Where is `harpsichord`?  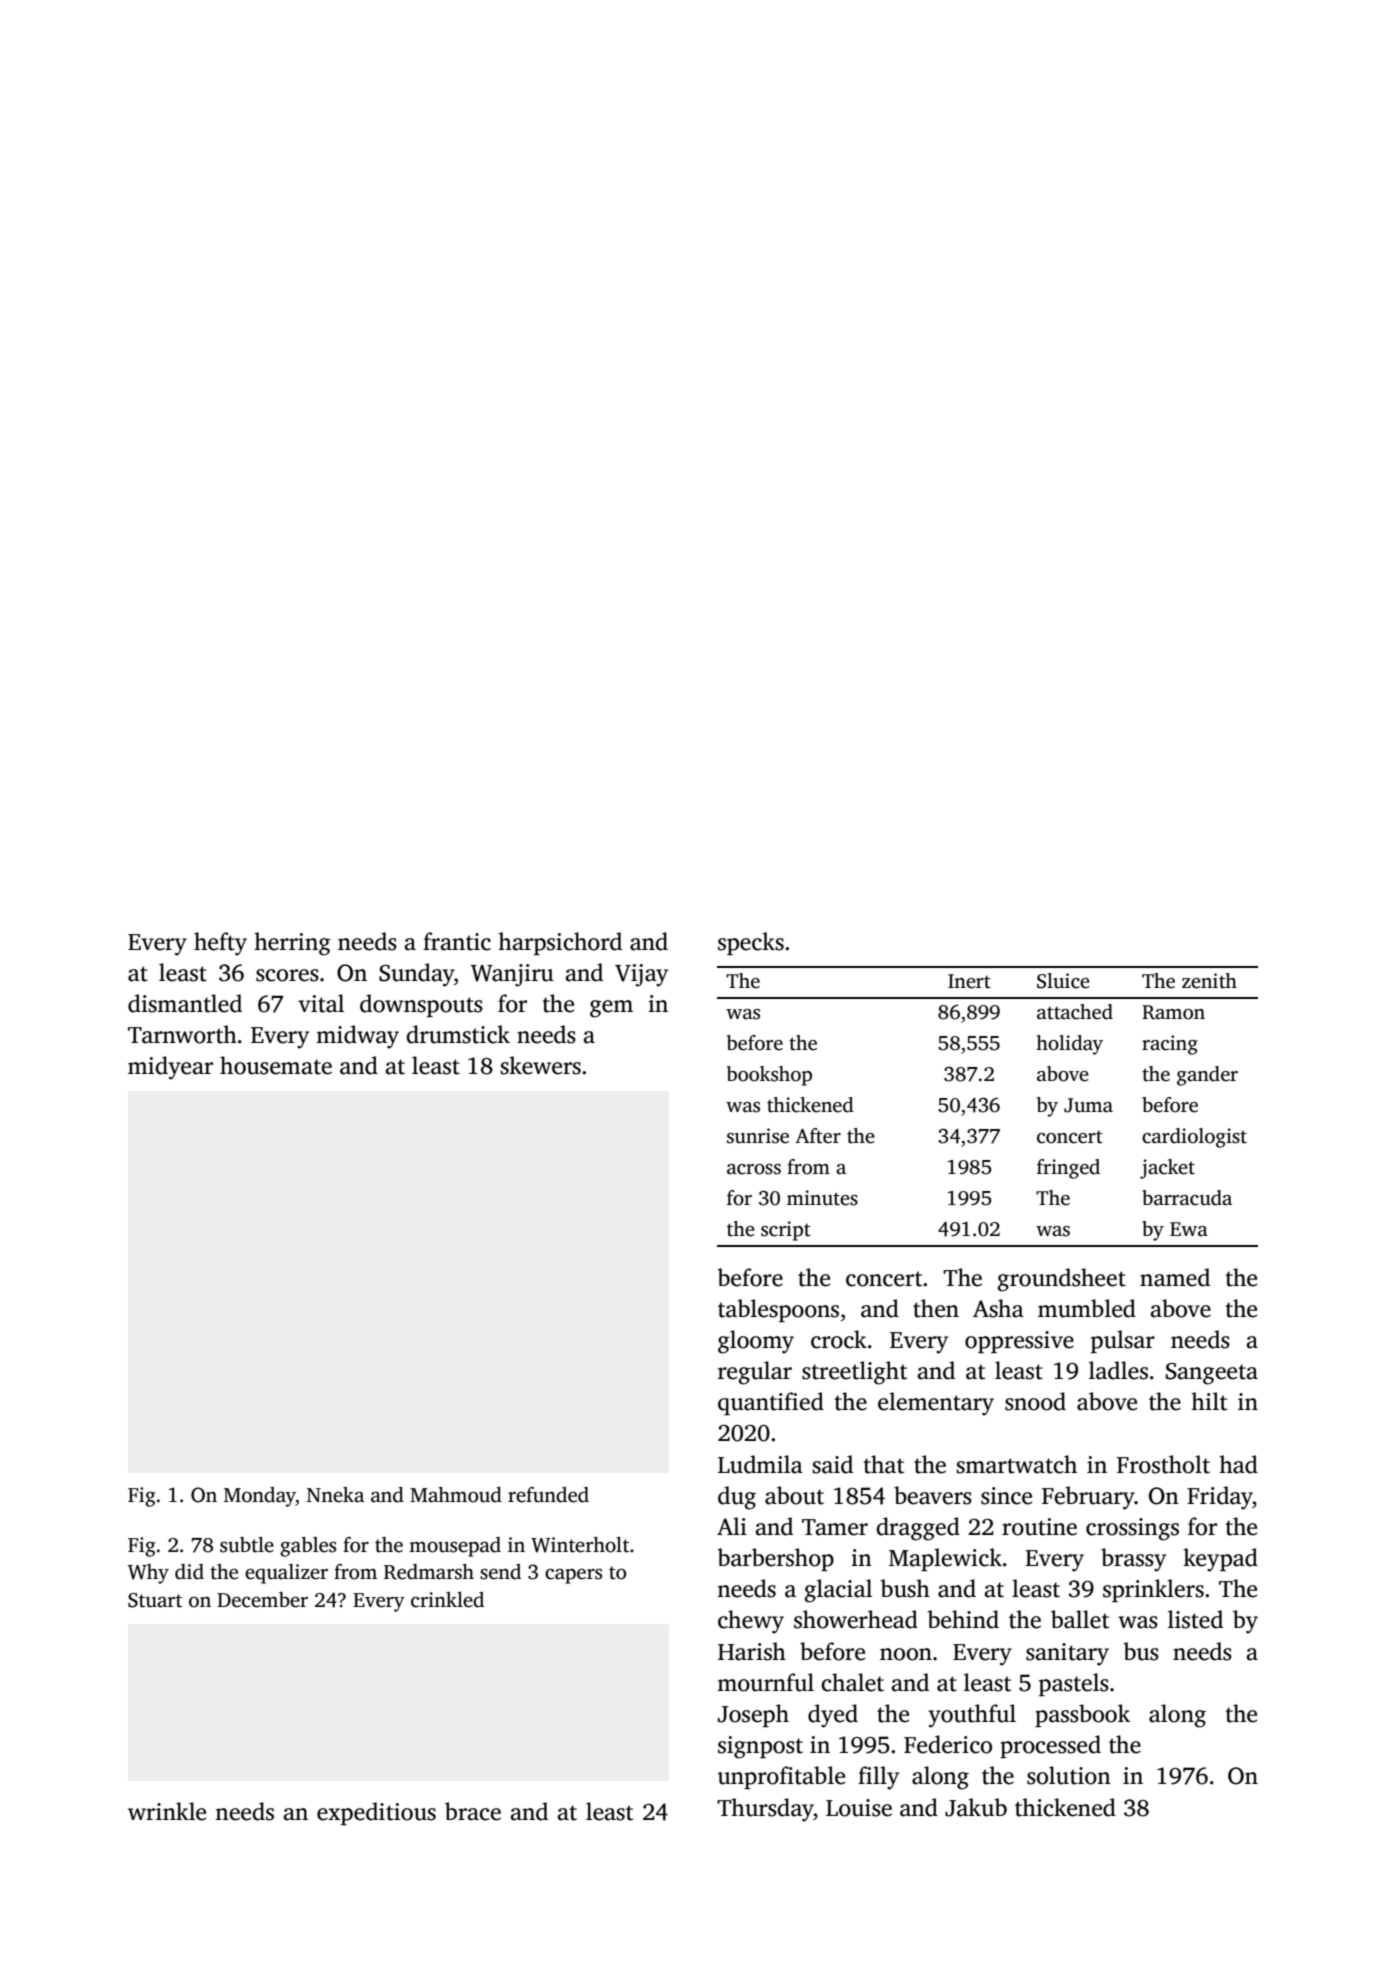
harpsichord is located at coordinates (560, 943).
